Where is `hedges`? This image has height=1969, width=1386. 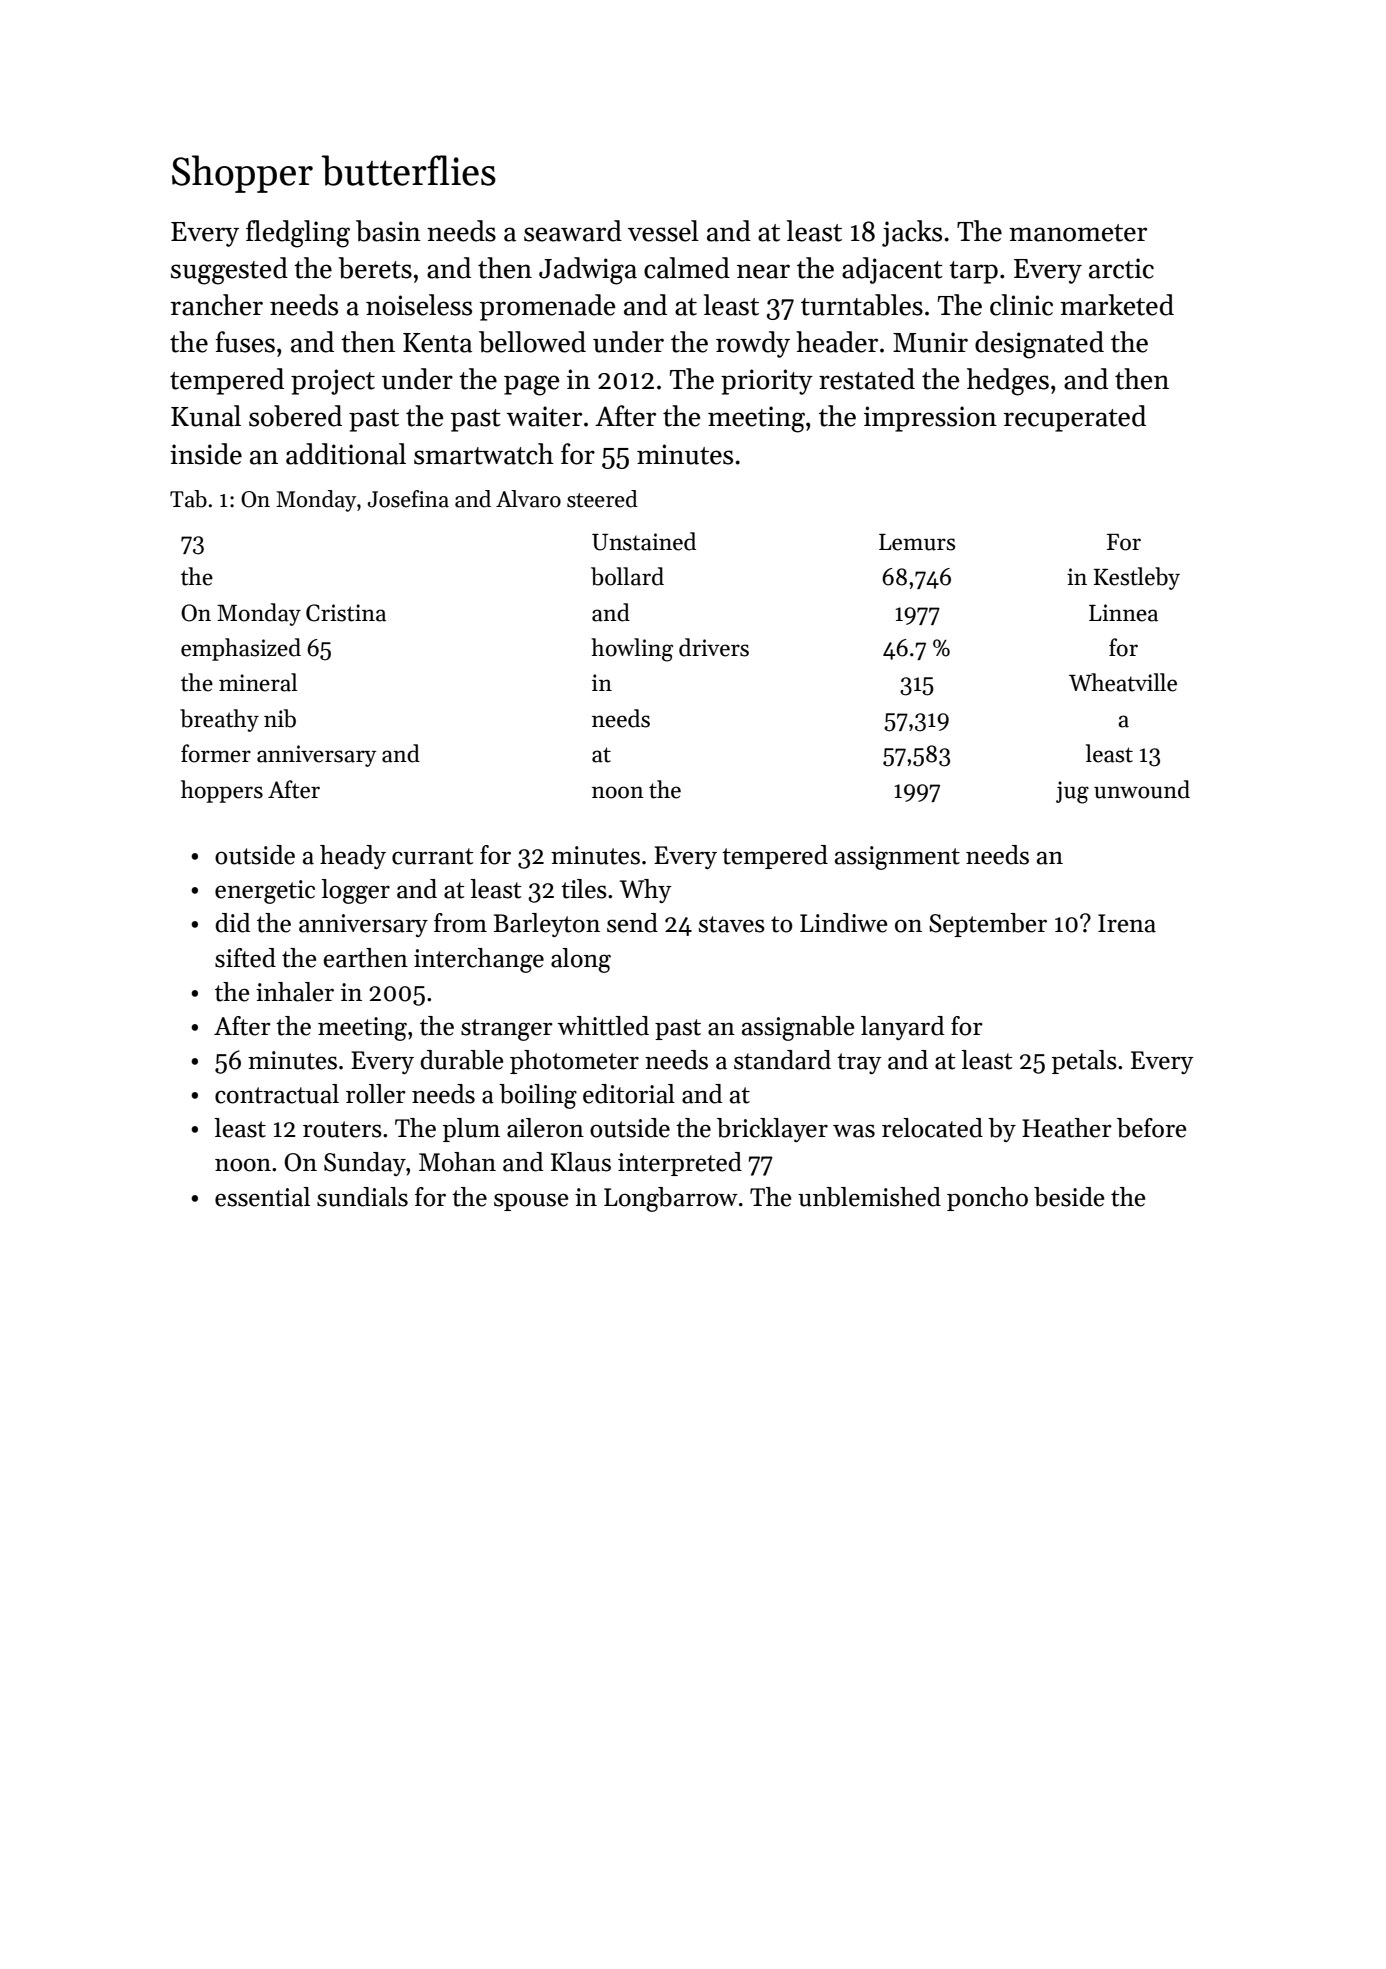
hedges is located at coordinates (1008, 382).
